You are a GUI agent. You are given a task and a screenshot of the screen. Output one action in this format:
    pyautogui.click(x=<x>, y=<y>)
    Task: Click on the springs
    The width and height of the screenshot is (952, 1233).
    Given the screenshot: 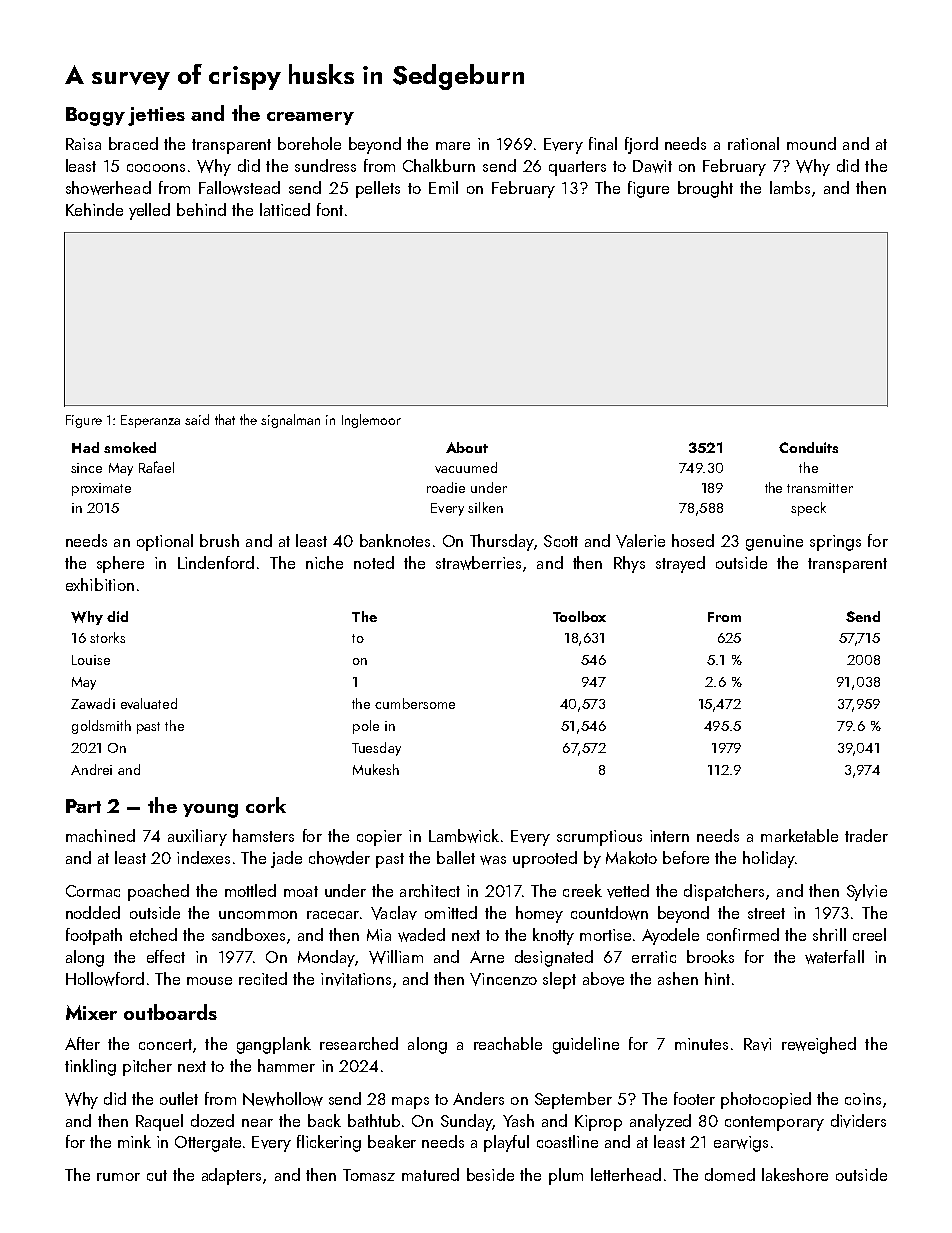 What is the action you would take?
    pyautogui.click(x=835, y=543)
